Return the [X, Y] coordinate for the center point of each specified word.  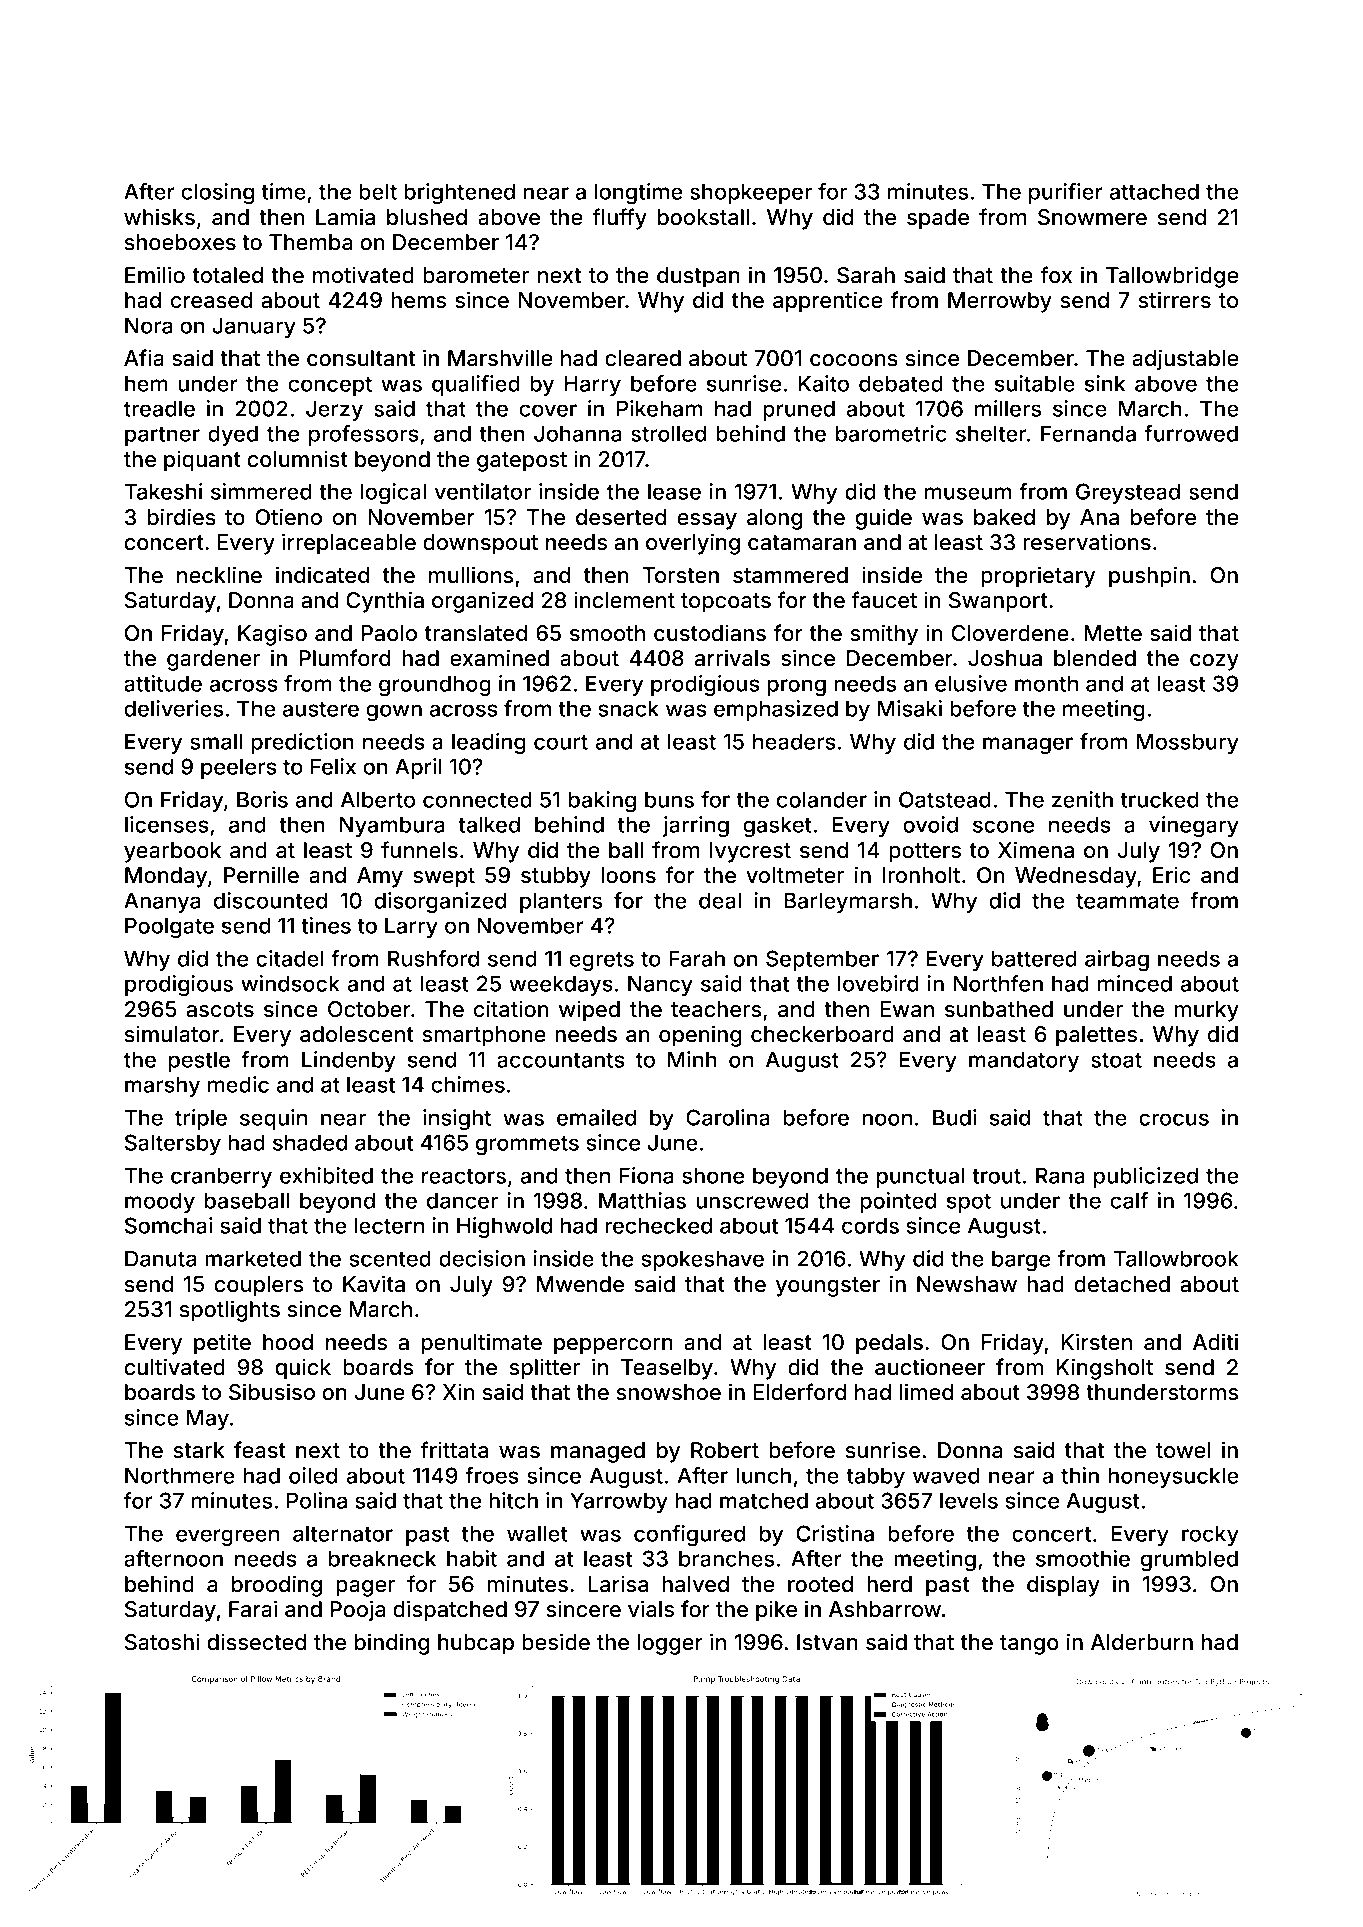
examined [499, 658]
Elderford [799, 1391]
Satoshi [162, 1642]
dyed [233, 435]
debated [901, 383]
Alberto [378, 799]
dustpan [698, 277]
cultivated [174, 1367]
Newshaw [967, 1284]
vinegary [1194, 826]
